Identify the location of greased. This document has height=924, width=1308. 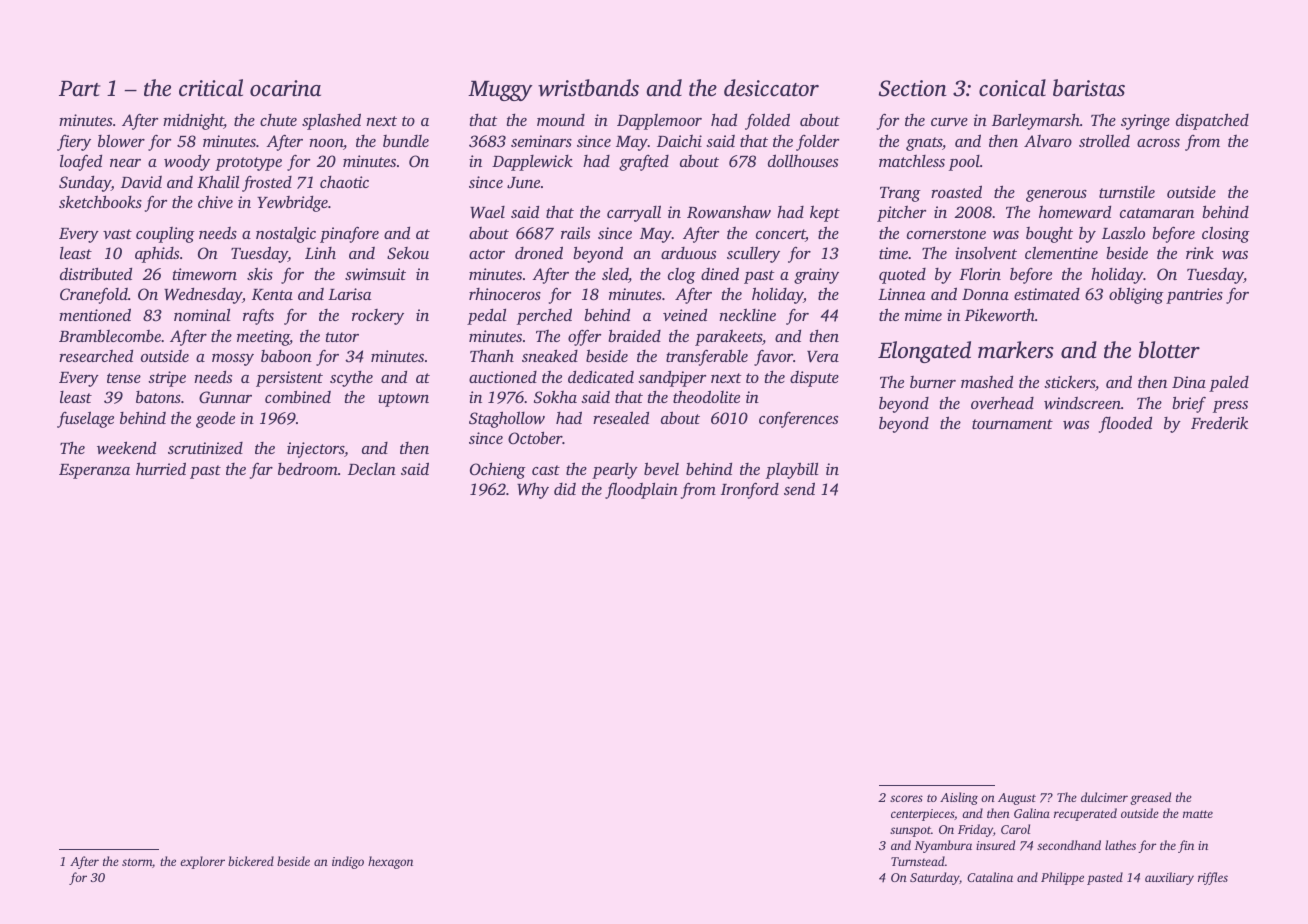
(1150, 798).
